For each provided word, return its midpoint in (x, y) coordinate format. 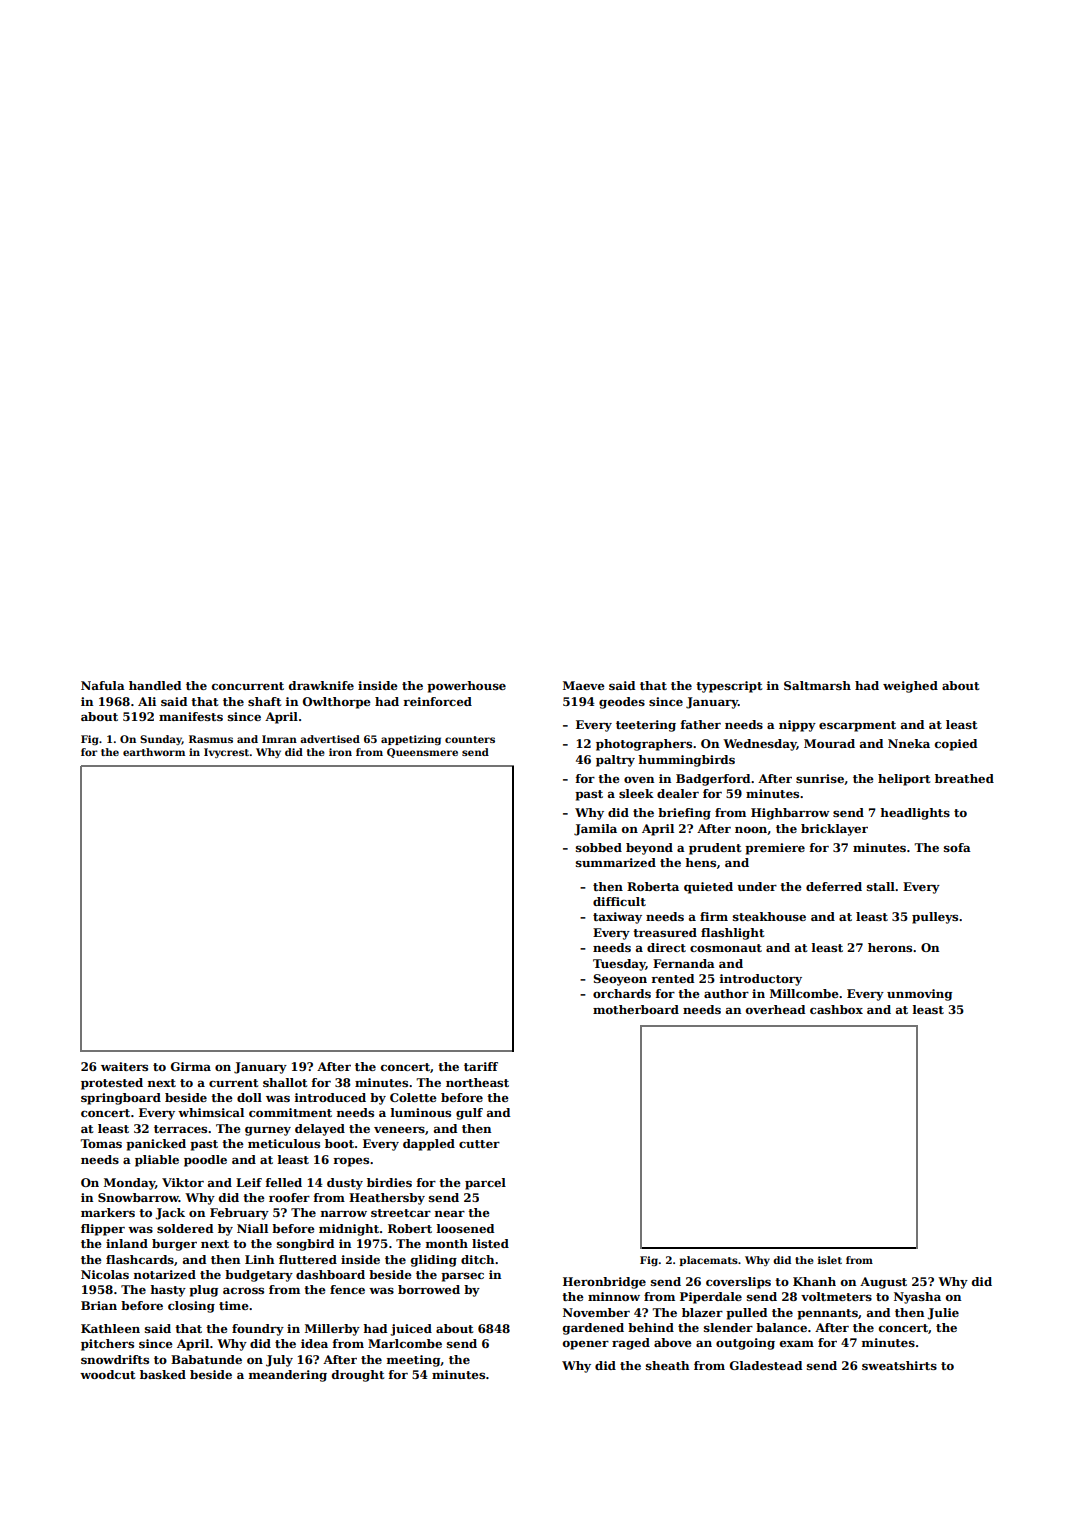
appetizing (411, 740)
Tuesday (619, 965)
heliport (904, 780)
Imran (279, 739)
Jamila (595, 830)
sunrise (820, 778)
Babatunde (206, 1359)
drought (358, 1376)
